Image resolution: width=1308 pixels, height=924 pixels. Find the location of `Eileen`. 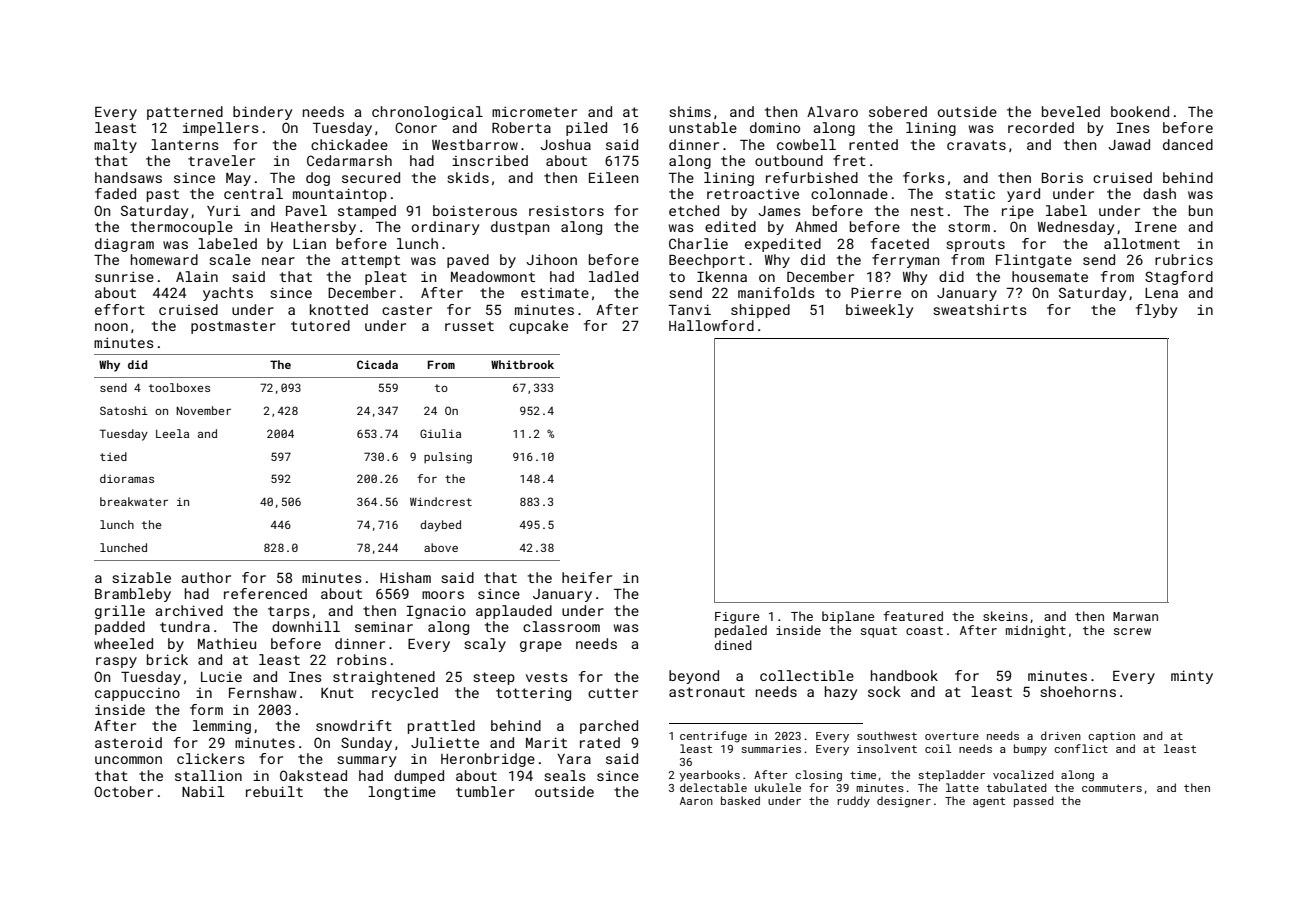

Eileen is located at coordinates (613, 177).
